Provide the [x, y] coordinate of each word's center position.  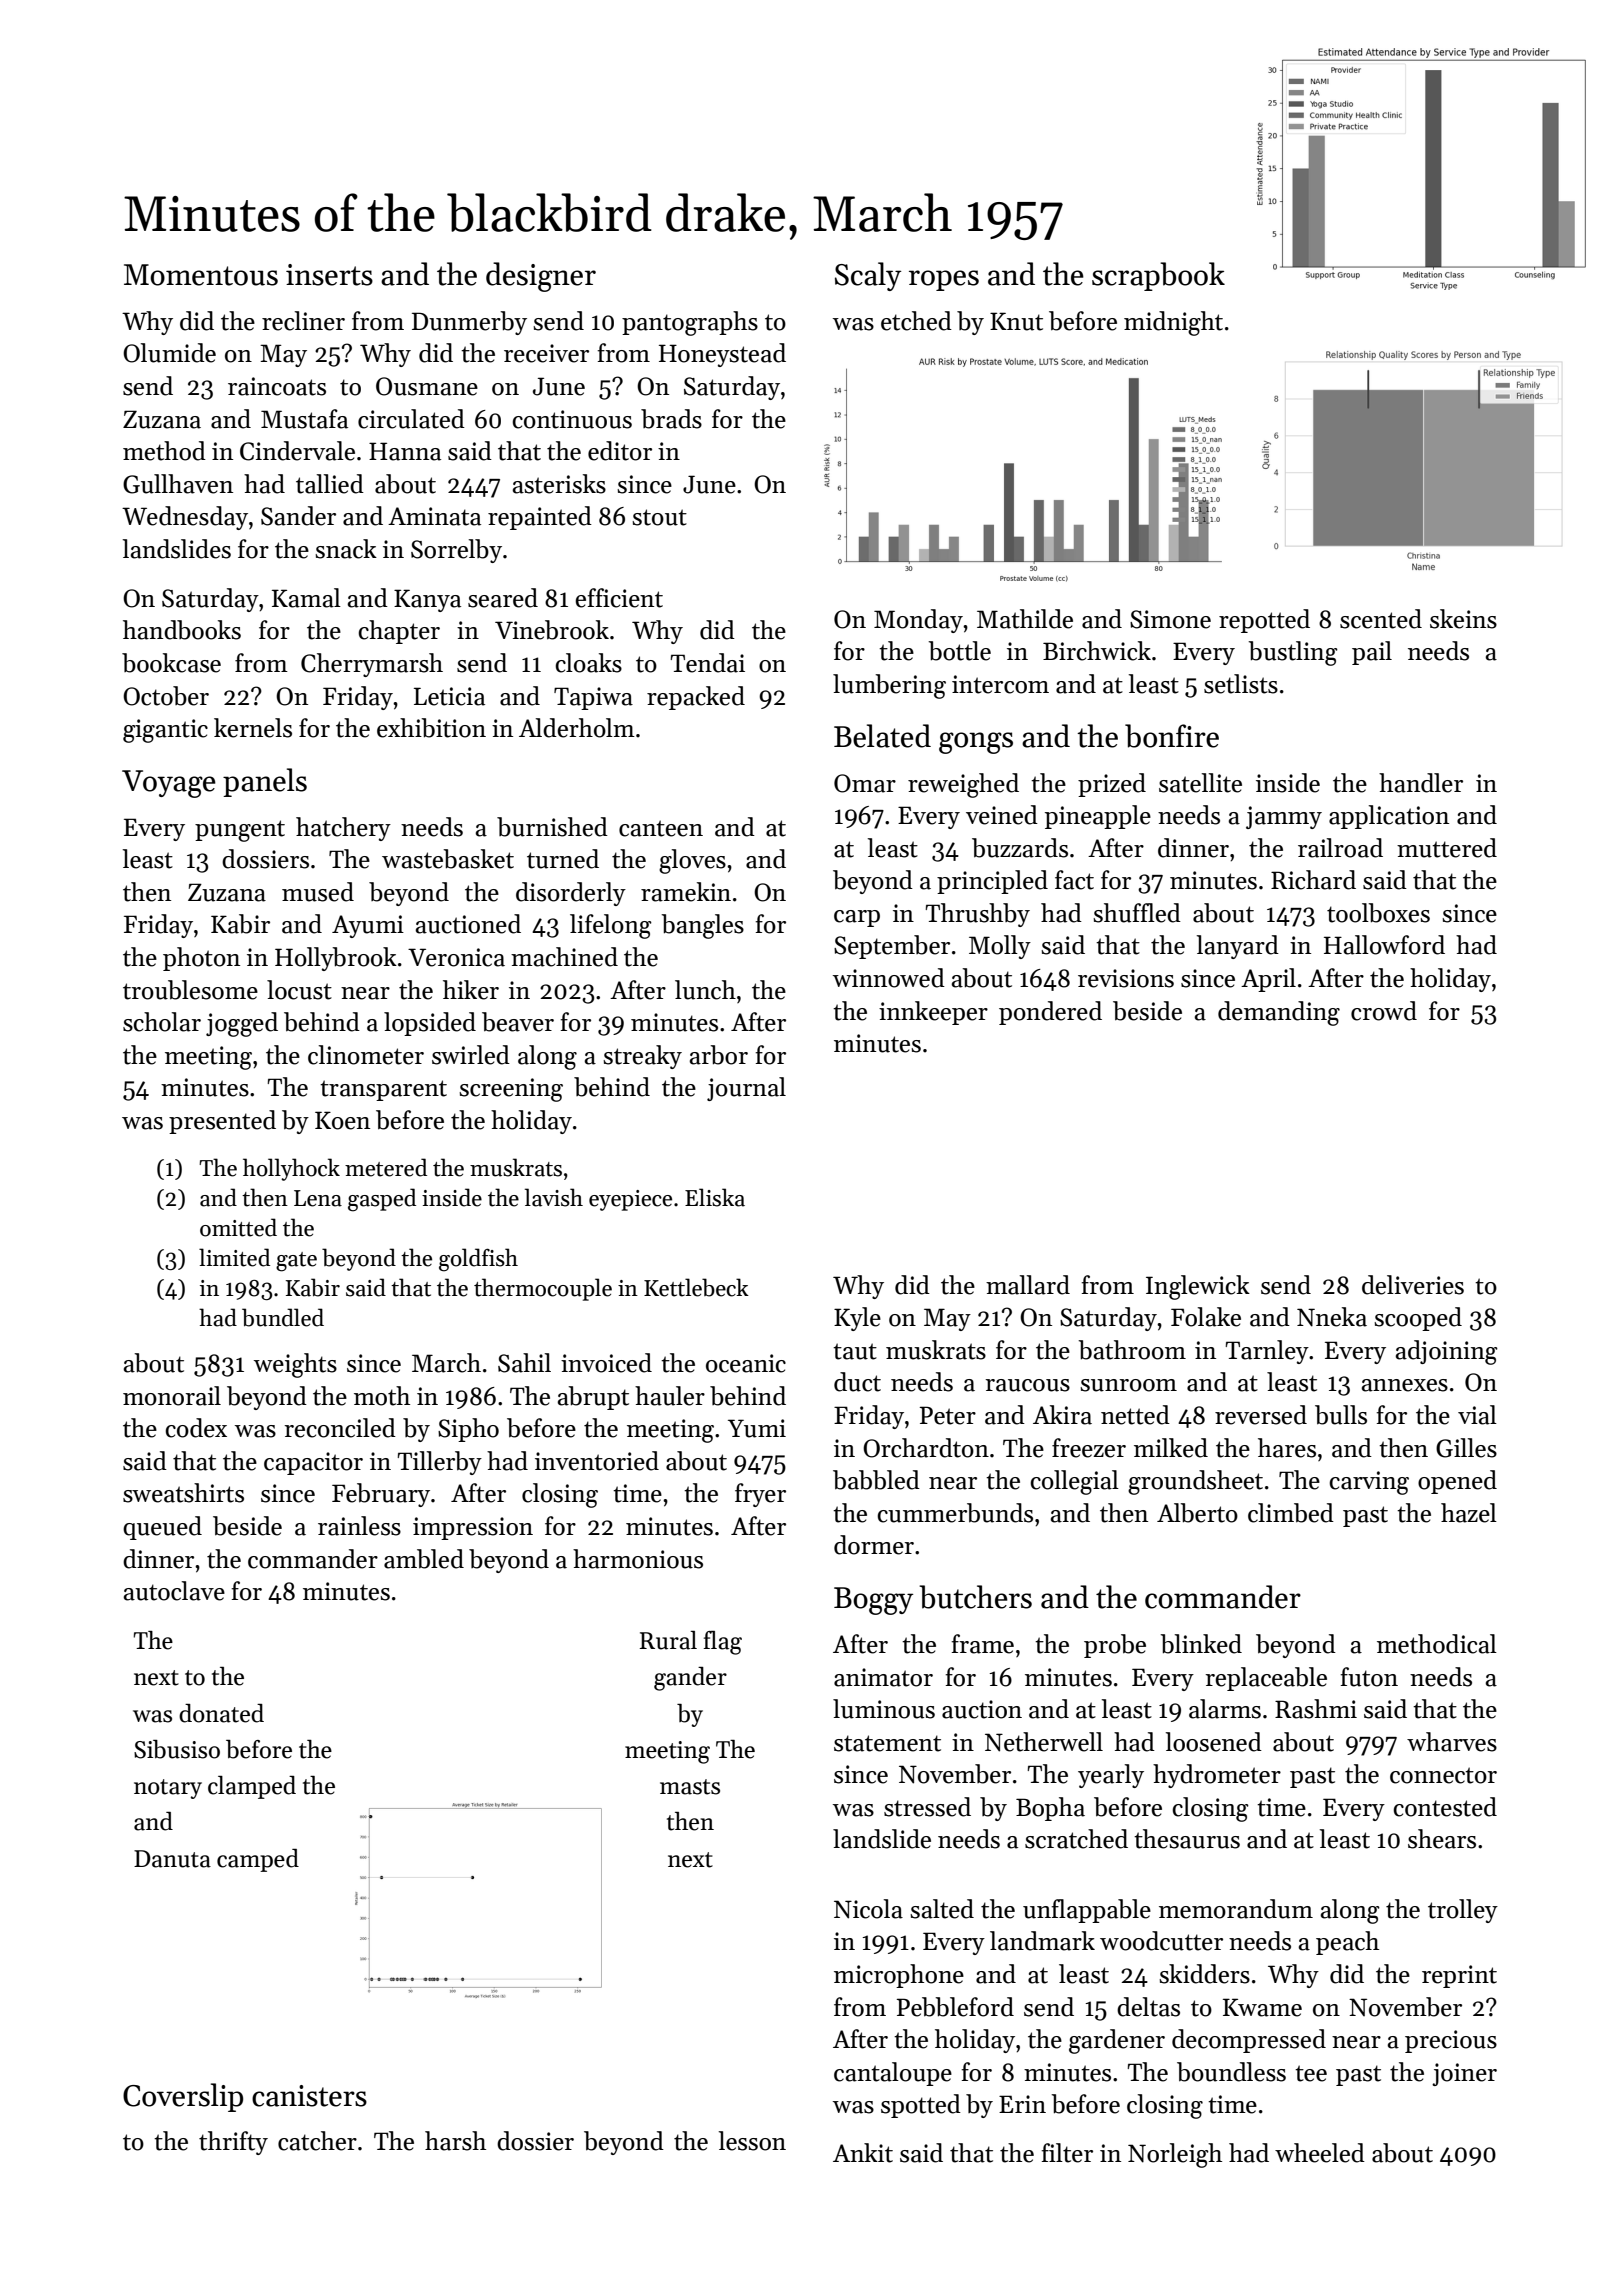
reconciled [340, 1428]
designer [541, 277]
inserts [329, 275]
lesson [752, 2141]
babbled [876, 1480]
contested [1445, 1807]
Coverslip [183, 2097]
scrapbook [1158, 276]
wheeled [1320, 2153]
